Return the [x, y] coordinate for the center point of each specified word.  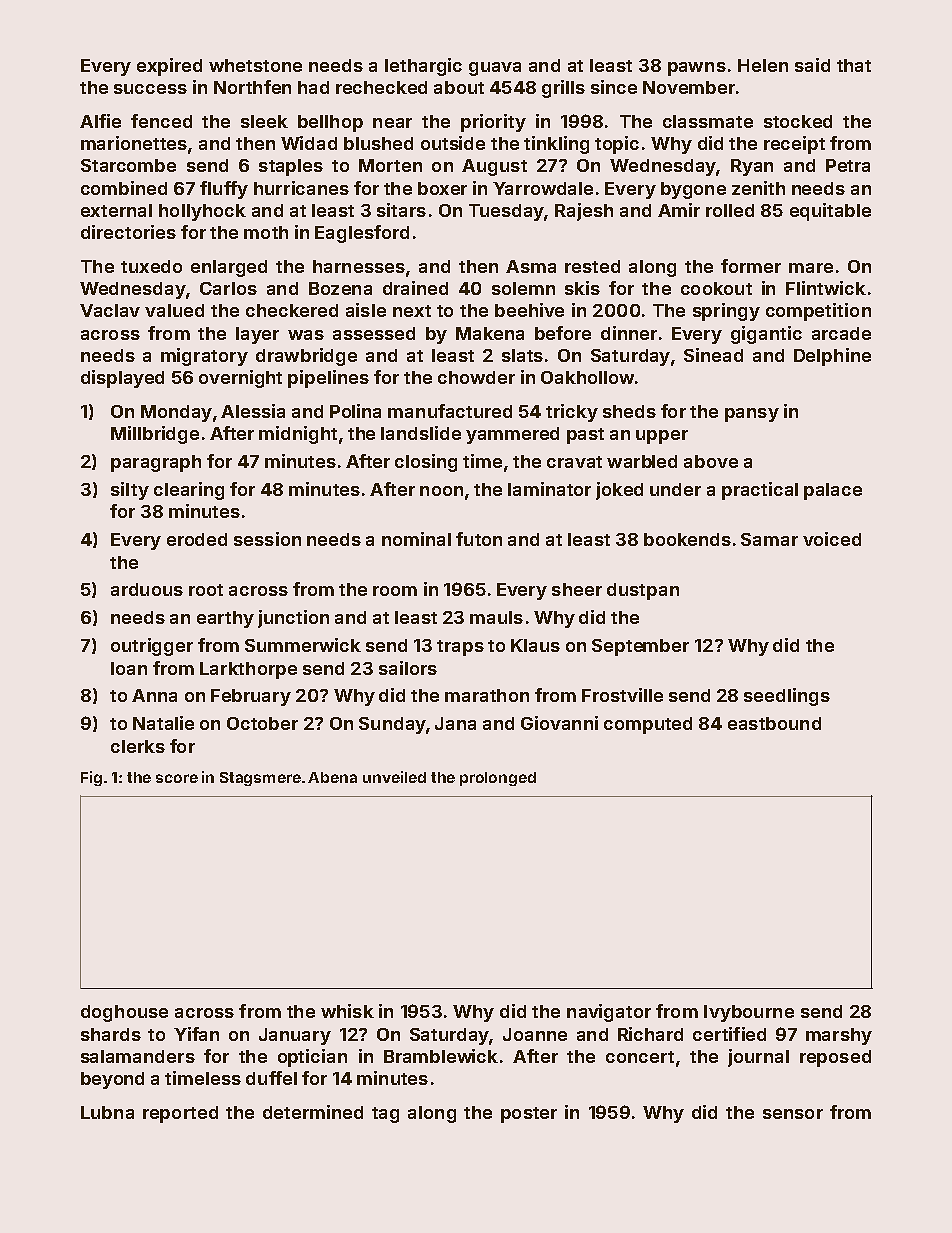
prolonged [498, 779]
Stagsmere [260, 779]
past [585, 436]
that [854, 65]
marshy [839, 1036]
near [392, 123]
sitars [401, 210]
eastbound [774, 723]
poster [529, 1115]
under [675, 489]
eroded [197, 539]
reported [180, 1114]
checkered [292, 310]
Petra [848, 165]
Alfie [100, 121]
